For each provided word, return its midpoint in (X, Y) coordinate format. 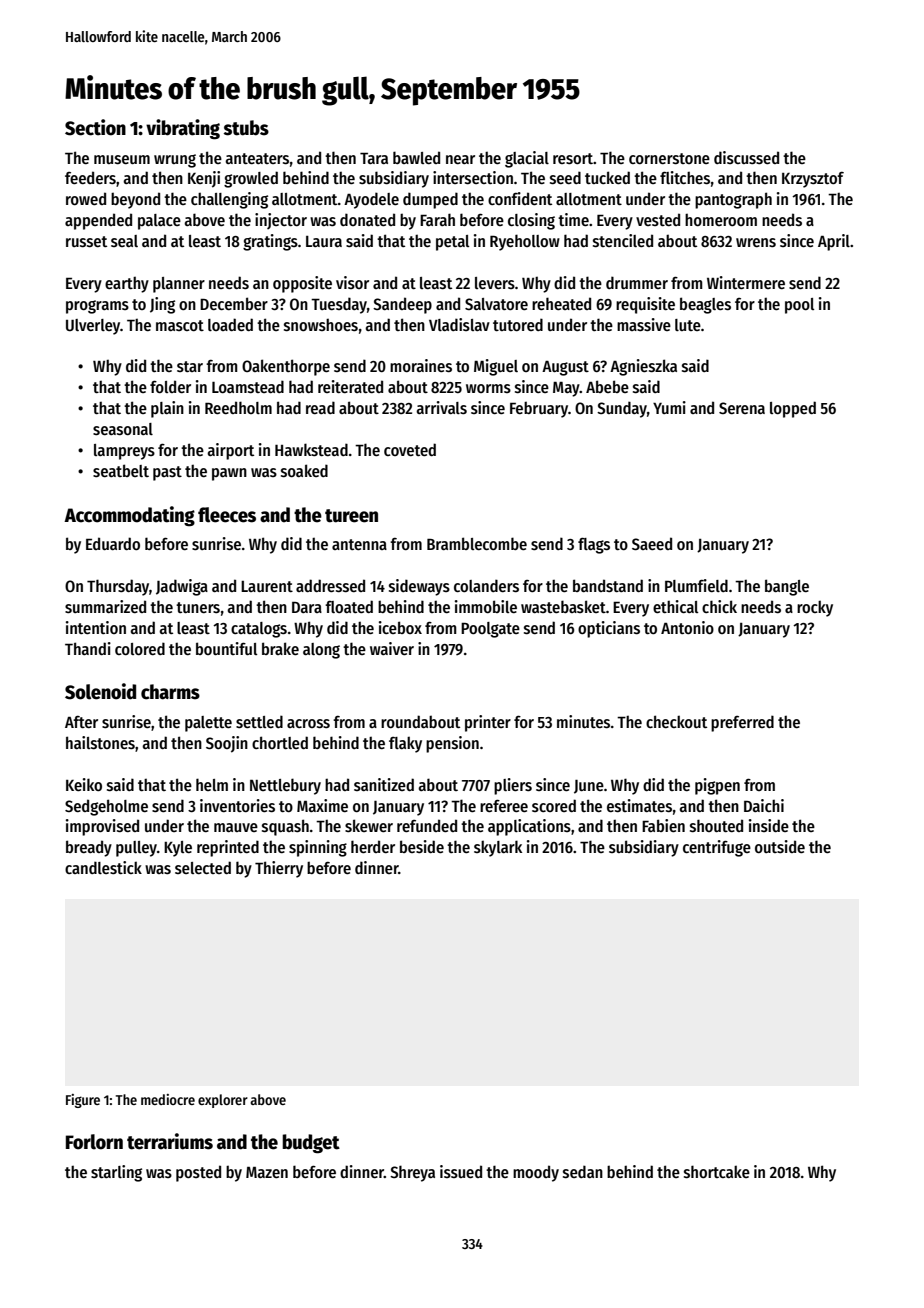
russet (86, 241)
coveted (410, 449)
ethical (675, 606)
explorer (223, 1101)
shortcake (717, 1171)
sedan (583, 1171)
